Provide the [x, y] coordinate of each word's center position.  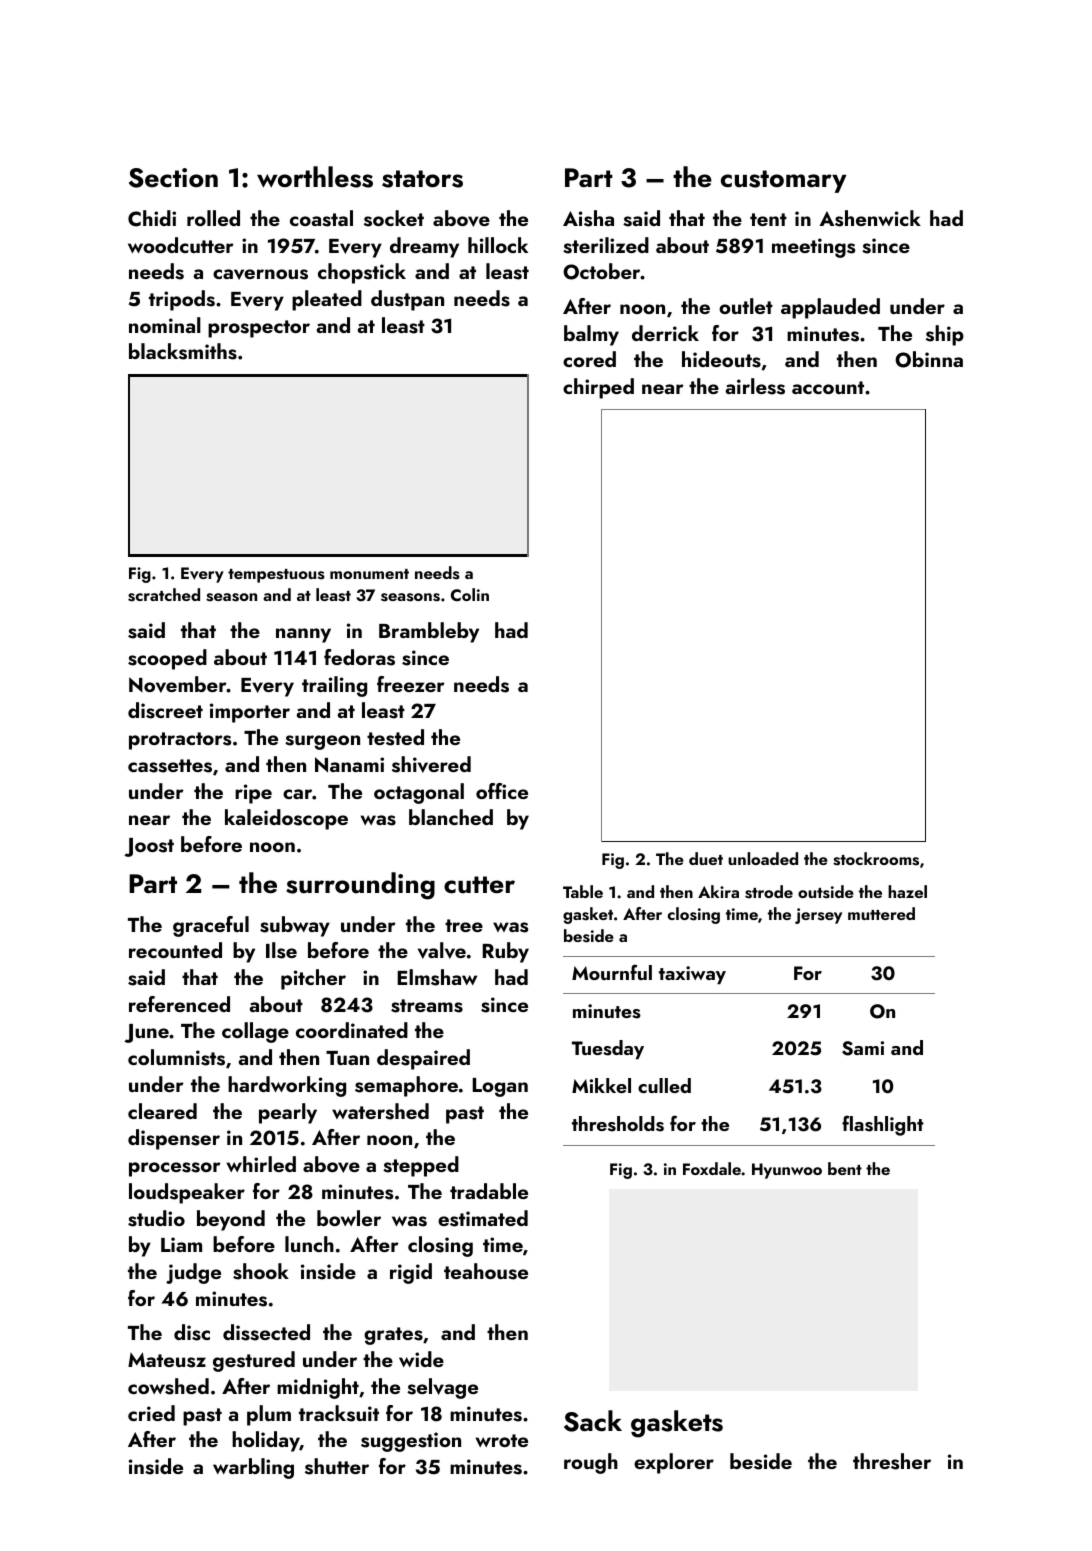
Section [173, 178]
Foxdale [712, 1168]
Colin [470, 594]
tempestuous [276, 576]
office [502, 791]
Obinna [929, 359]
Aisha [588, 218]
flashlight [883, 1125]
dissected [266, 1332]
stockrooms [876, 859]
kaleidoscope [286, 819]
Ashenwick [870, 218]
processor [175, 1169]
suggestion [411, 1442]
